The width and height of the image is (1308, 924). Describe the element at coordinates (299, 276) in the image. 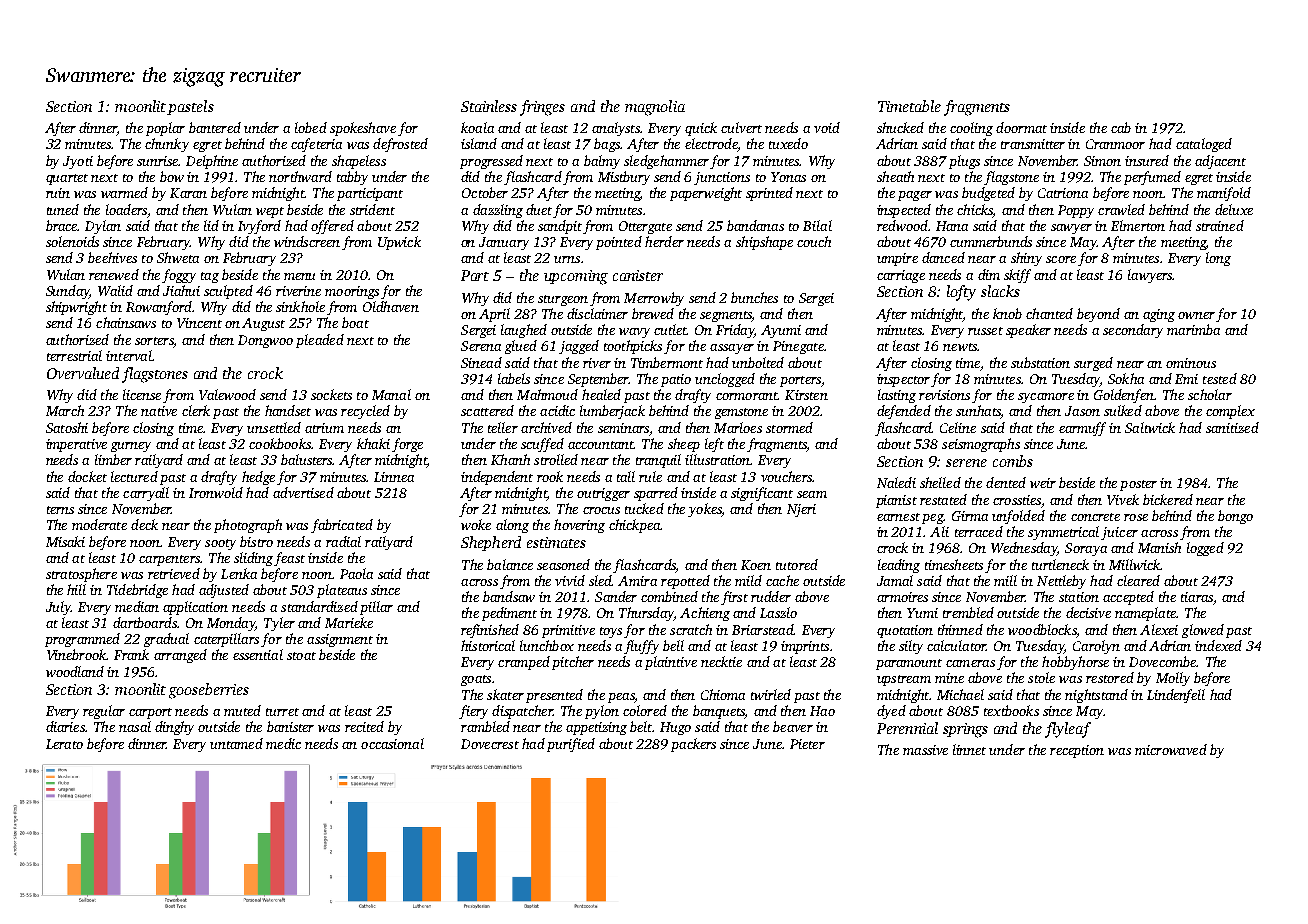

I see `menu` at that location.
